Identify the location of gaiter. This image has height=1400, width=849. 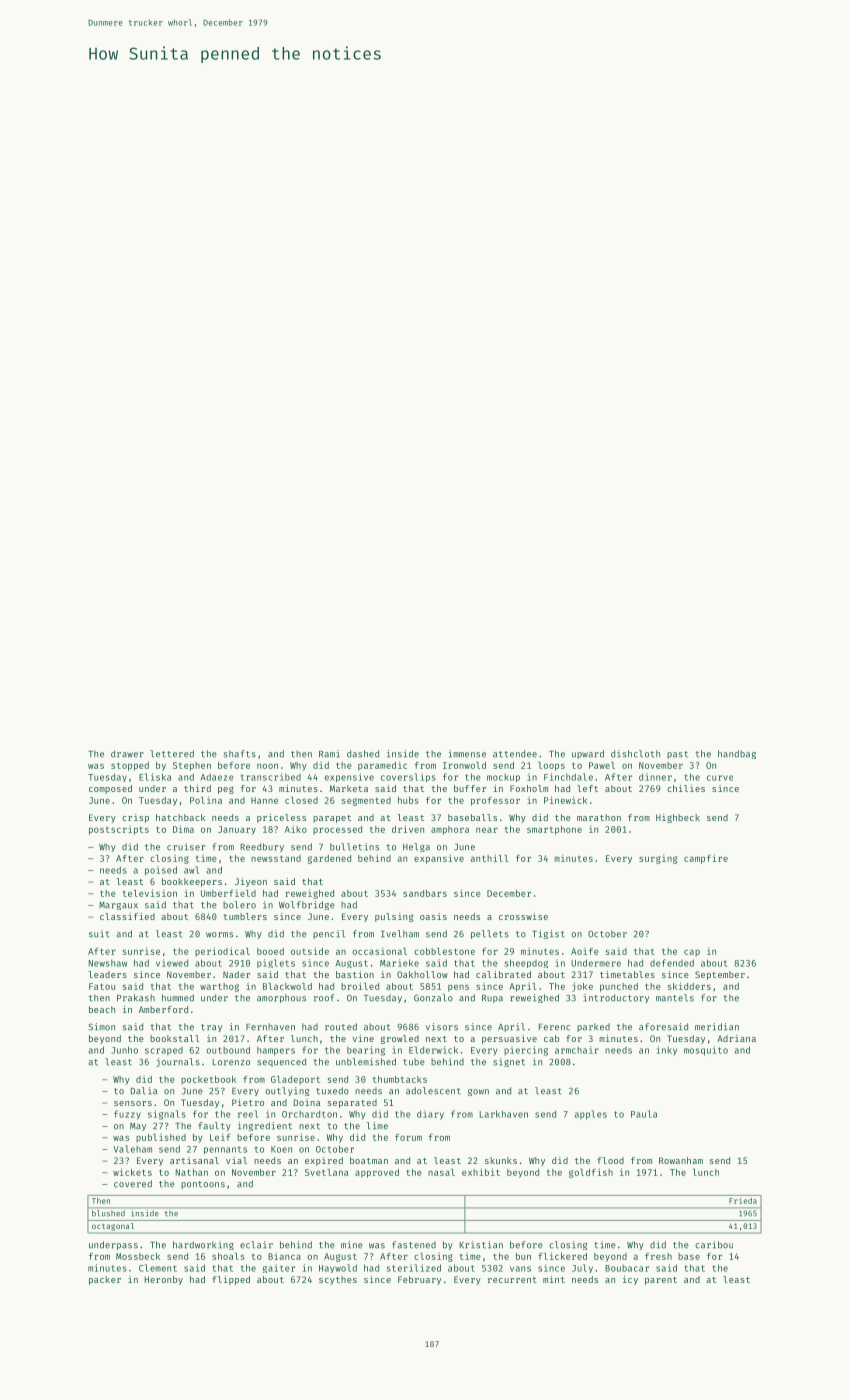
(278, 1268).
